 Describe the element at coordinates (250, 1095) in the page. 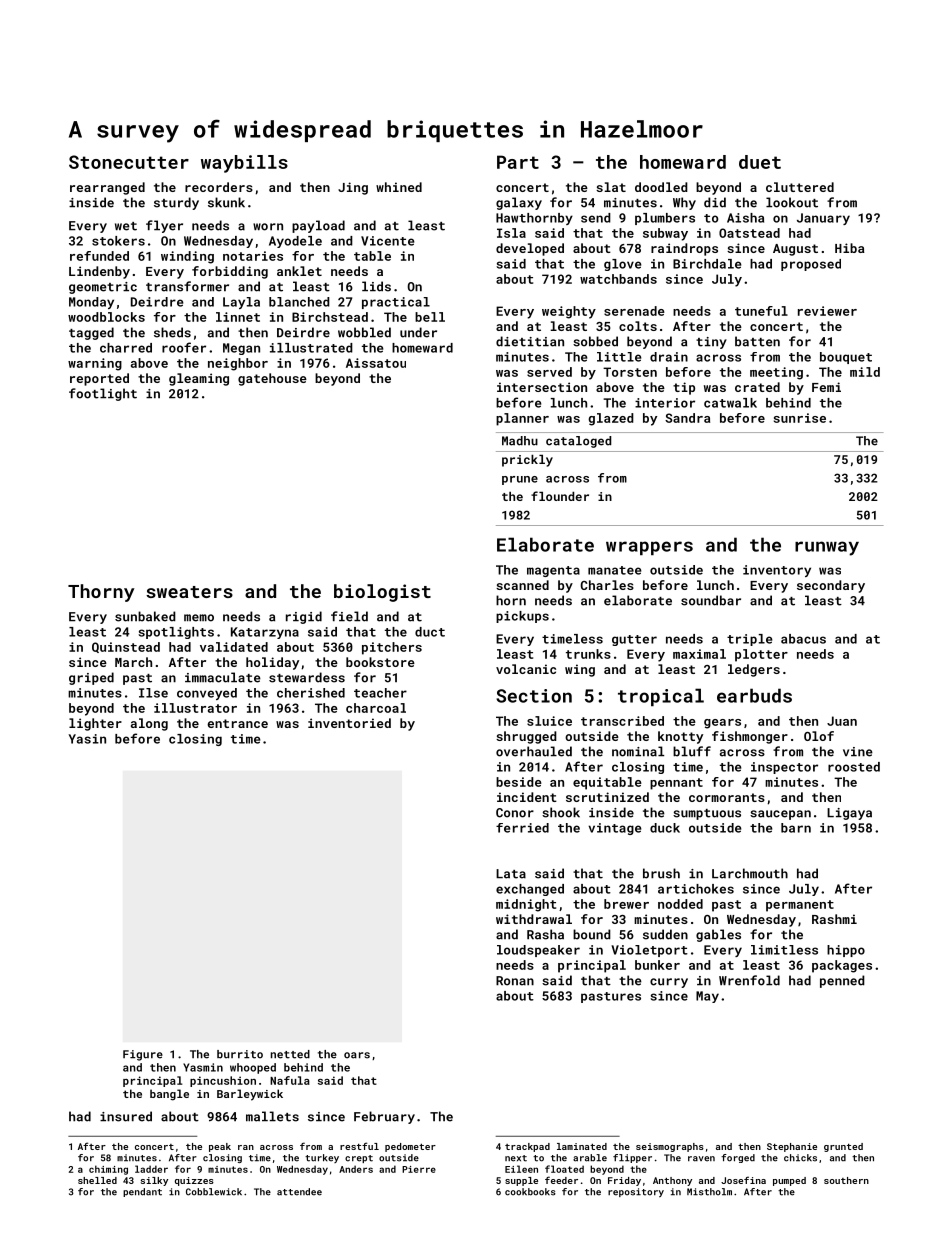

I see `Barleywick` at that location.
